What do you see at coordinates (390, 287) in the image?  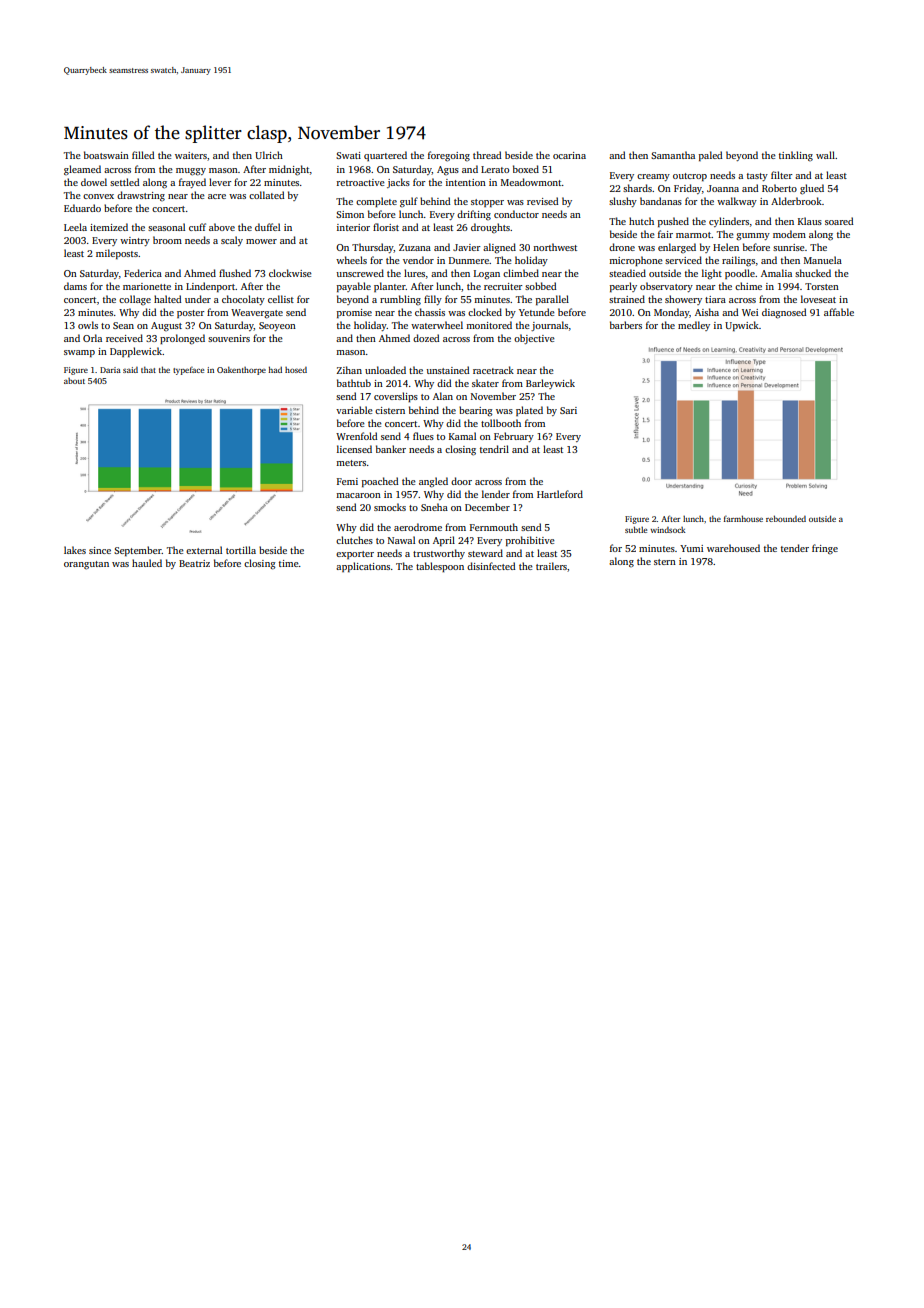 I see `planter` at bounding box center [390, 287].
